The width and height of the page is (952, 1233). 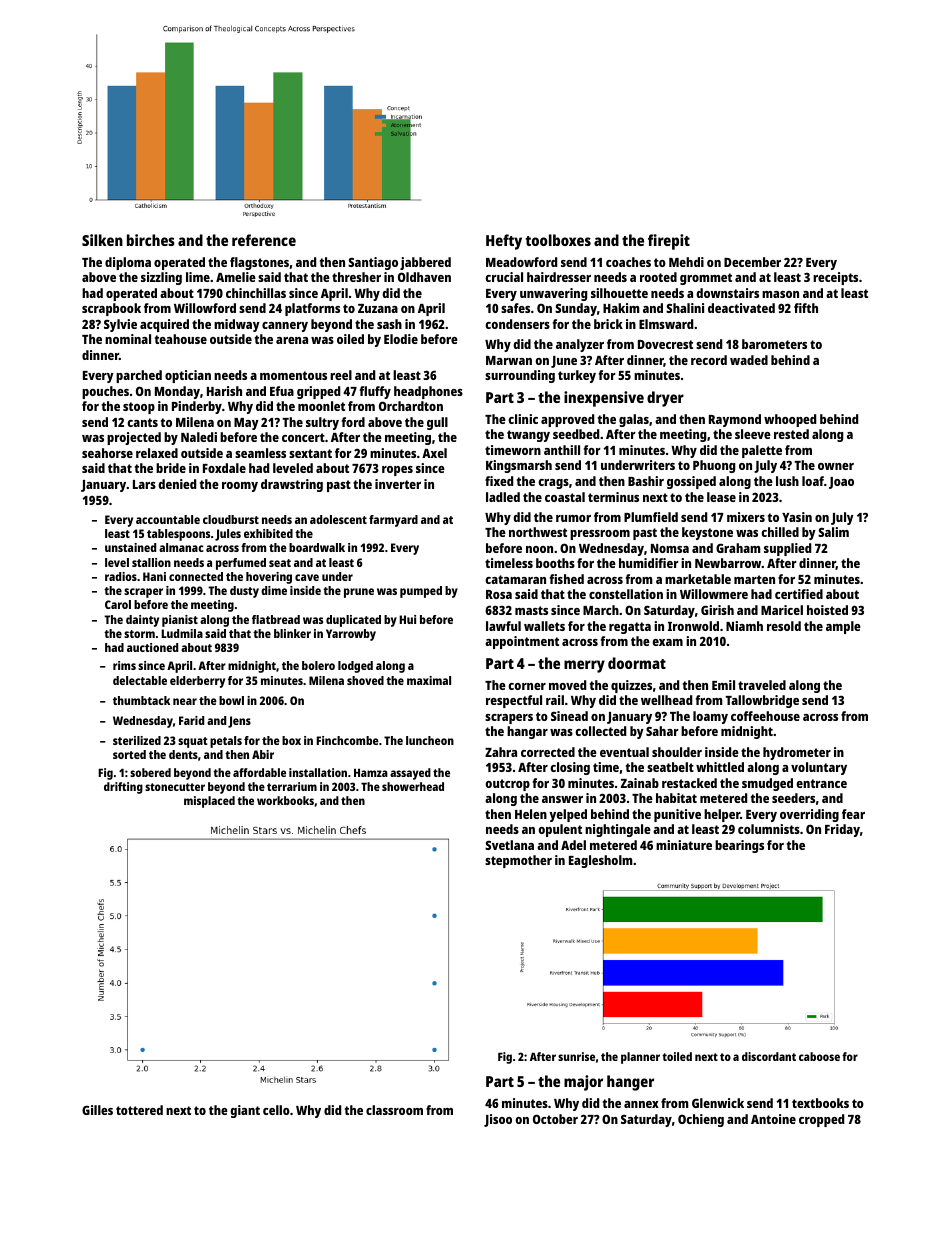 I want to click on crucial, so click(x=504, y=277).
